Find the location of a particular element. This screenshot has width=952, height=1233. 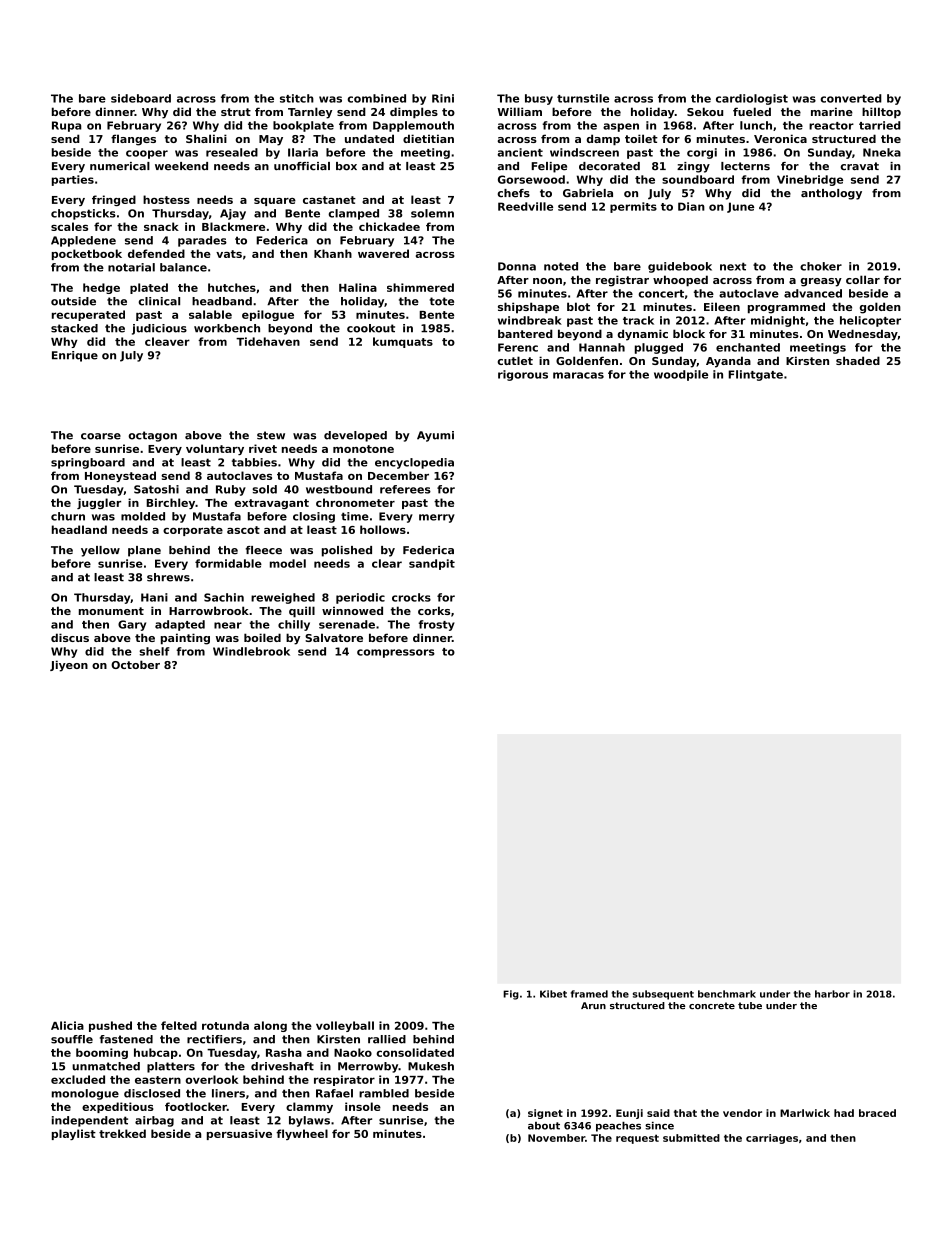

harbor is located at coordinates (832, 994).
